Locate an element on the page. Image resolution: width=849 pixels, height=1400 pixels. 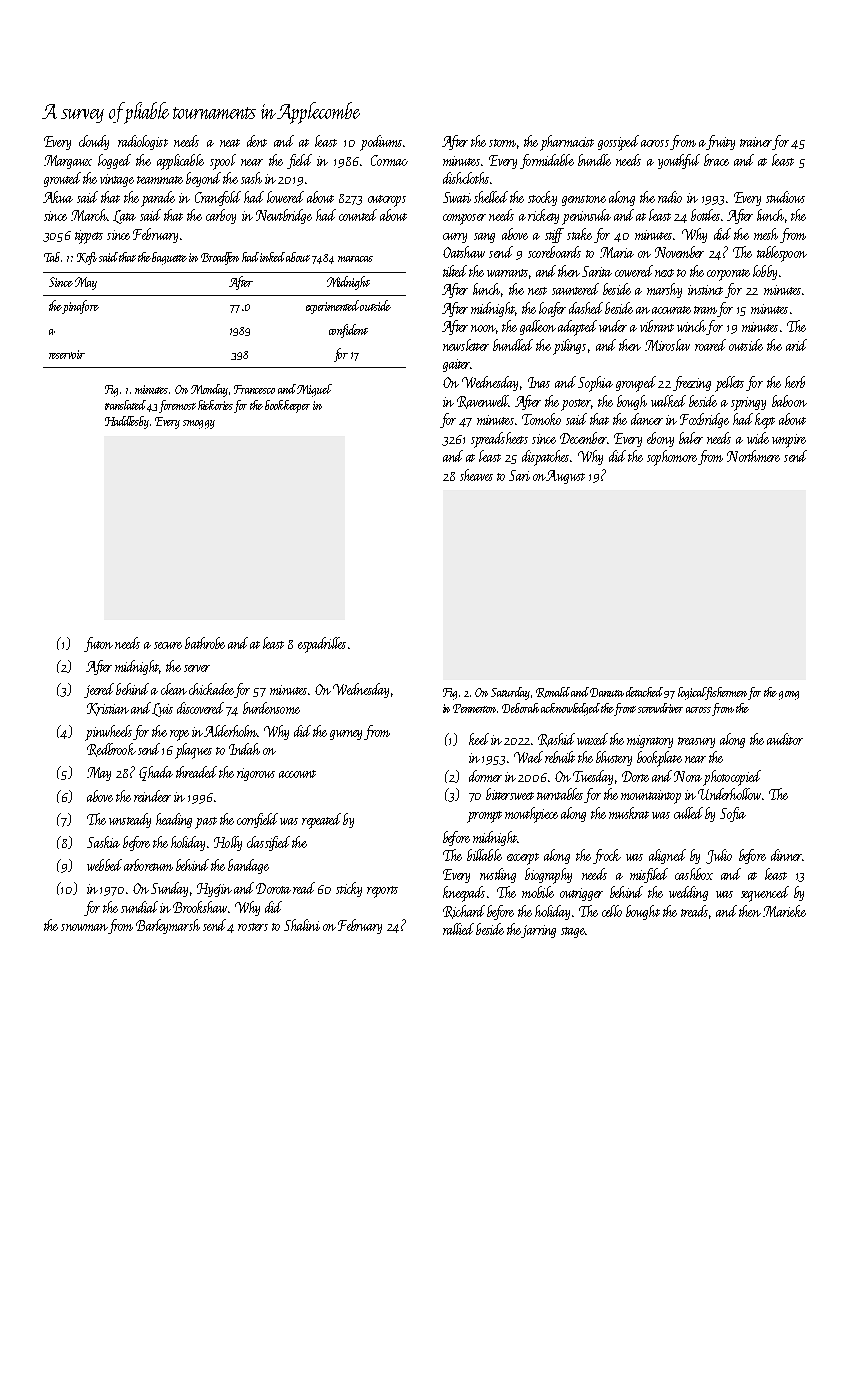
espadrilles is located at coordinates (322, 645).
